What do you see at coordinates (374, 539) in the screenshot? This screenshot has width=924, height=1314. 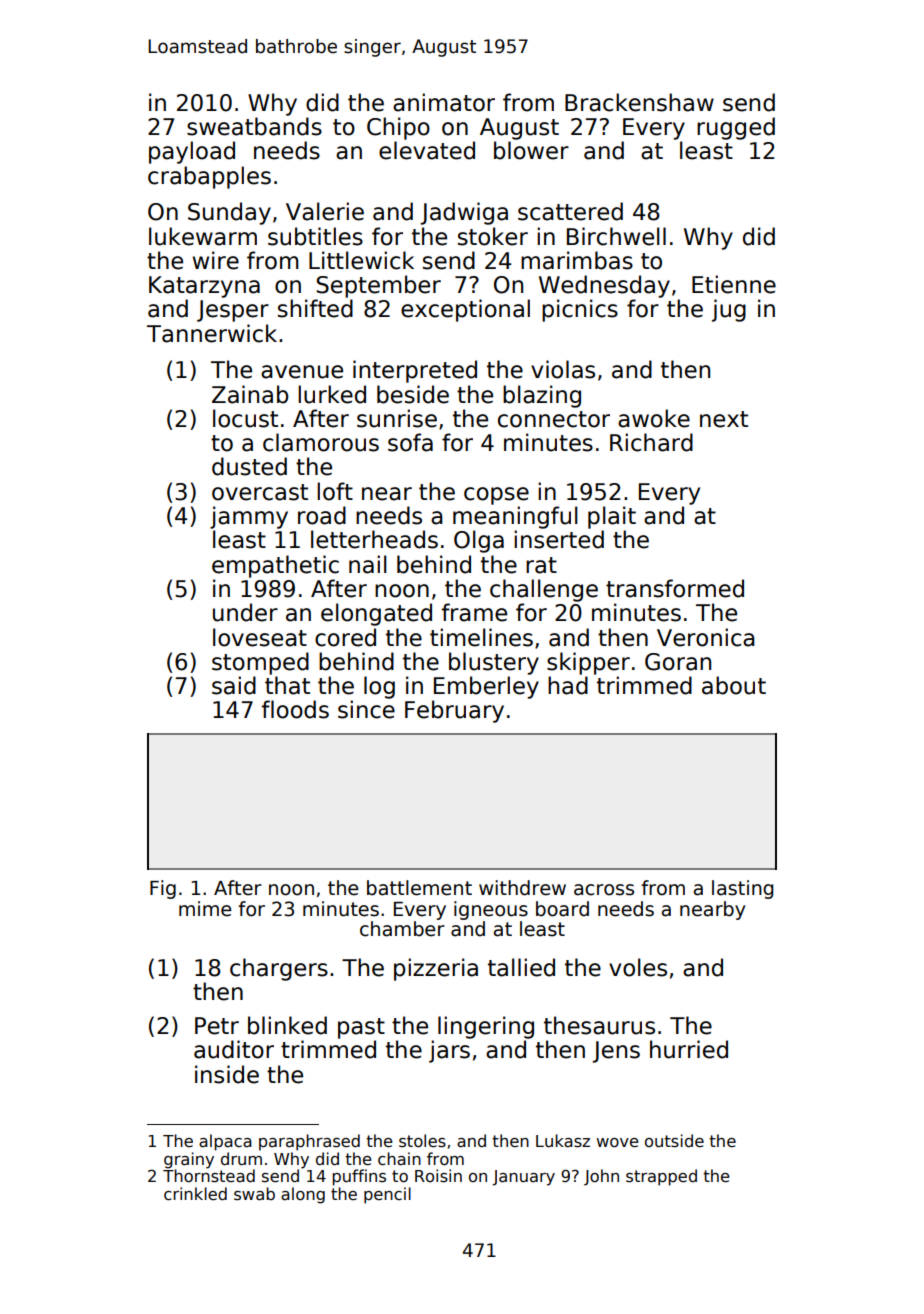 I see `letterheads` at bounding box center [374, 539].
